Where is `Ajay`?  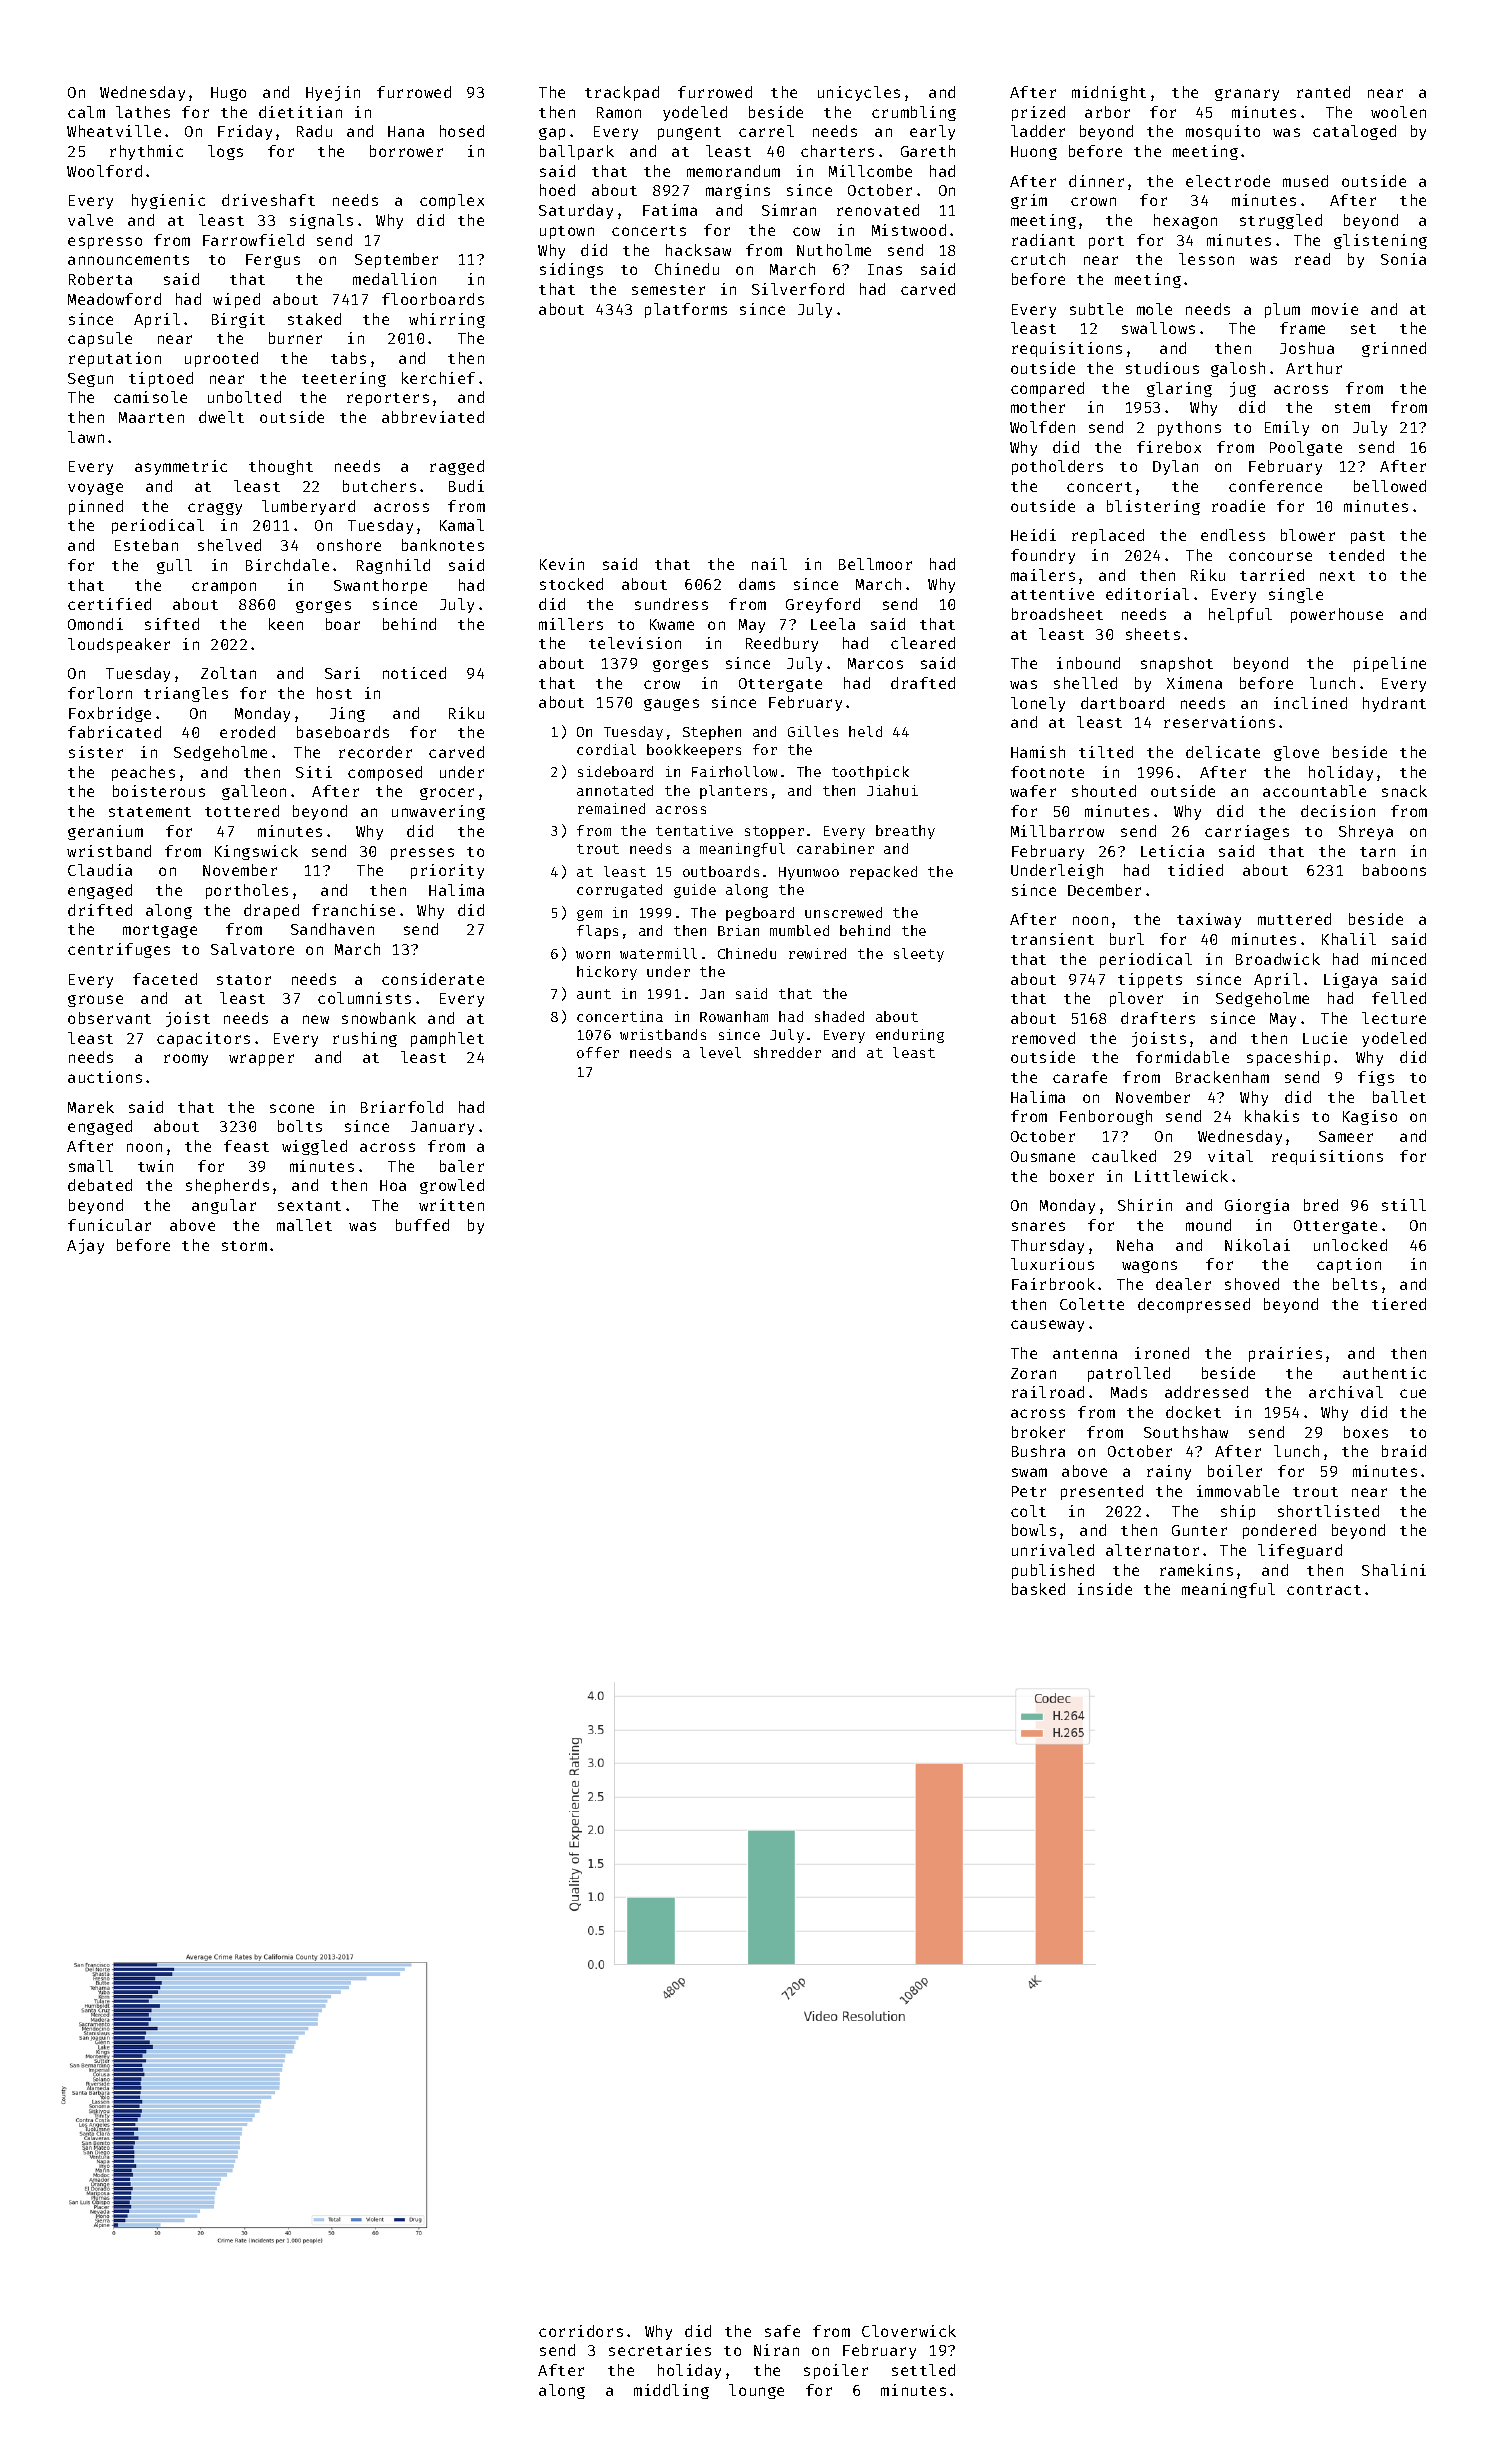
Ajay is located at coordinates (85, 1246).
